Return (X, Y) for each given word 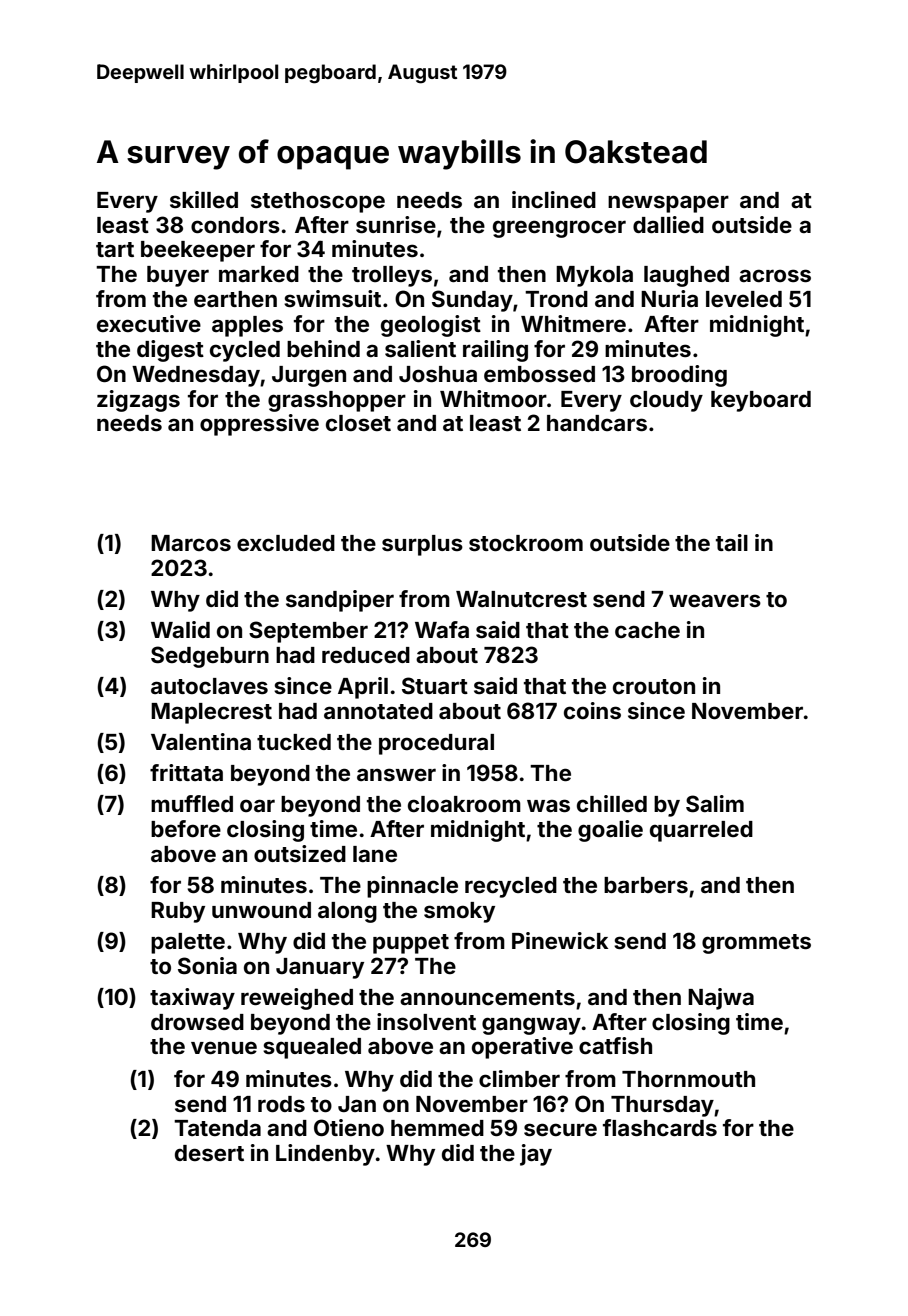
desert (209, 1153)
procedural (436, 744)
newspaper (668, 204)
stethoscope (318, 202)
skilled (204, 199)
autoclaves (209, 686)
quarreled (701, 831)
